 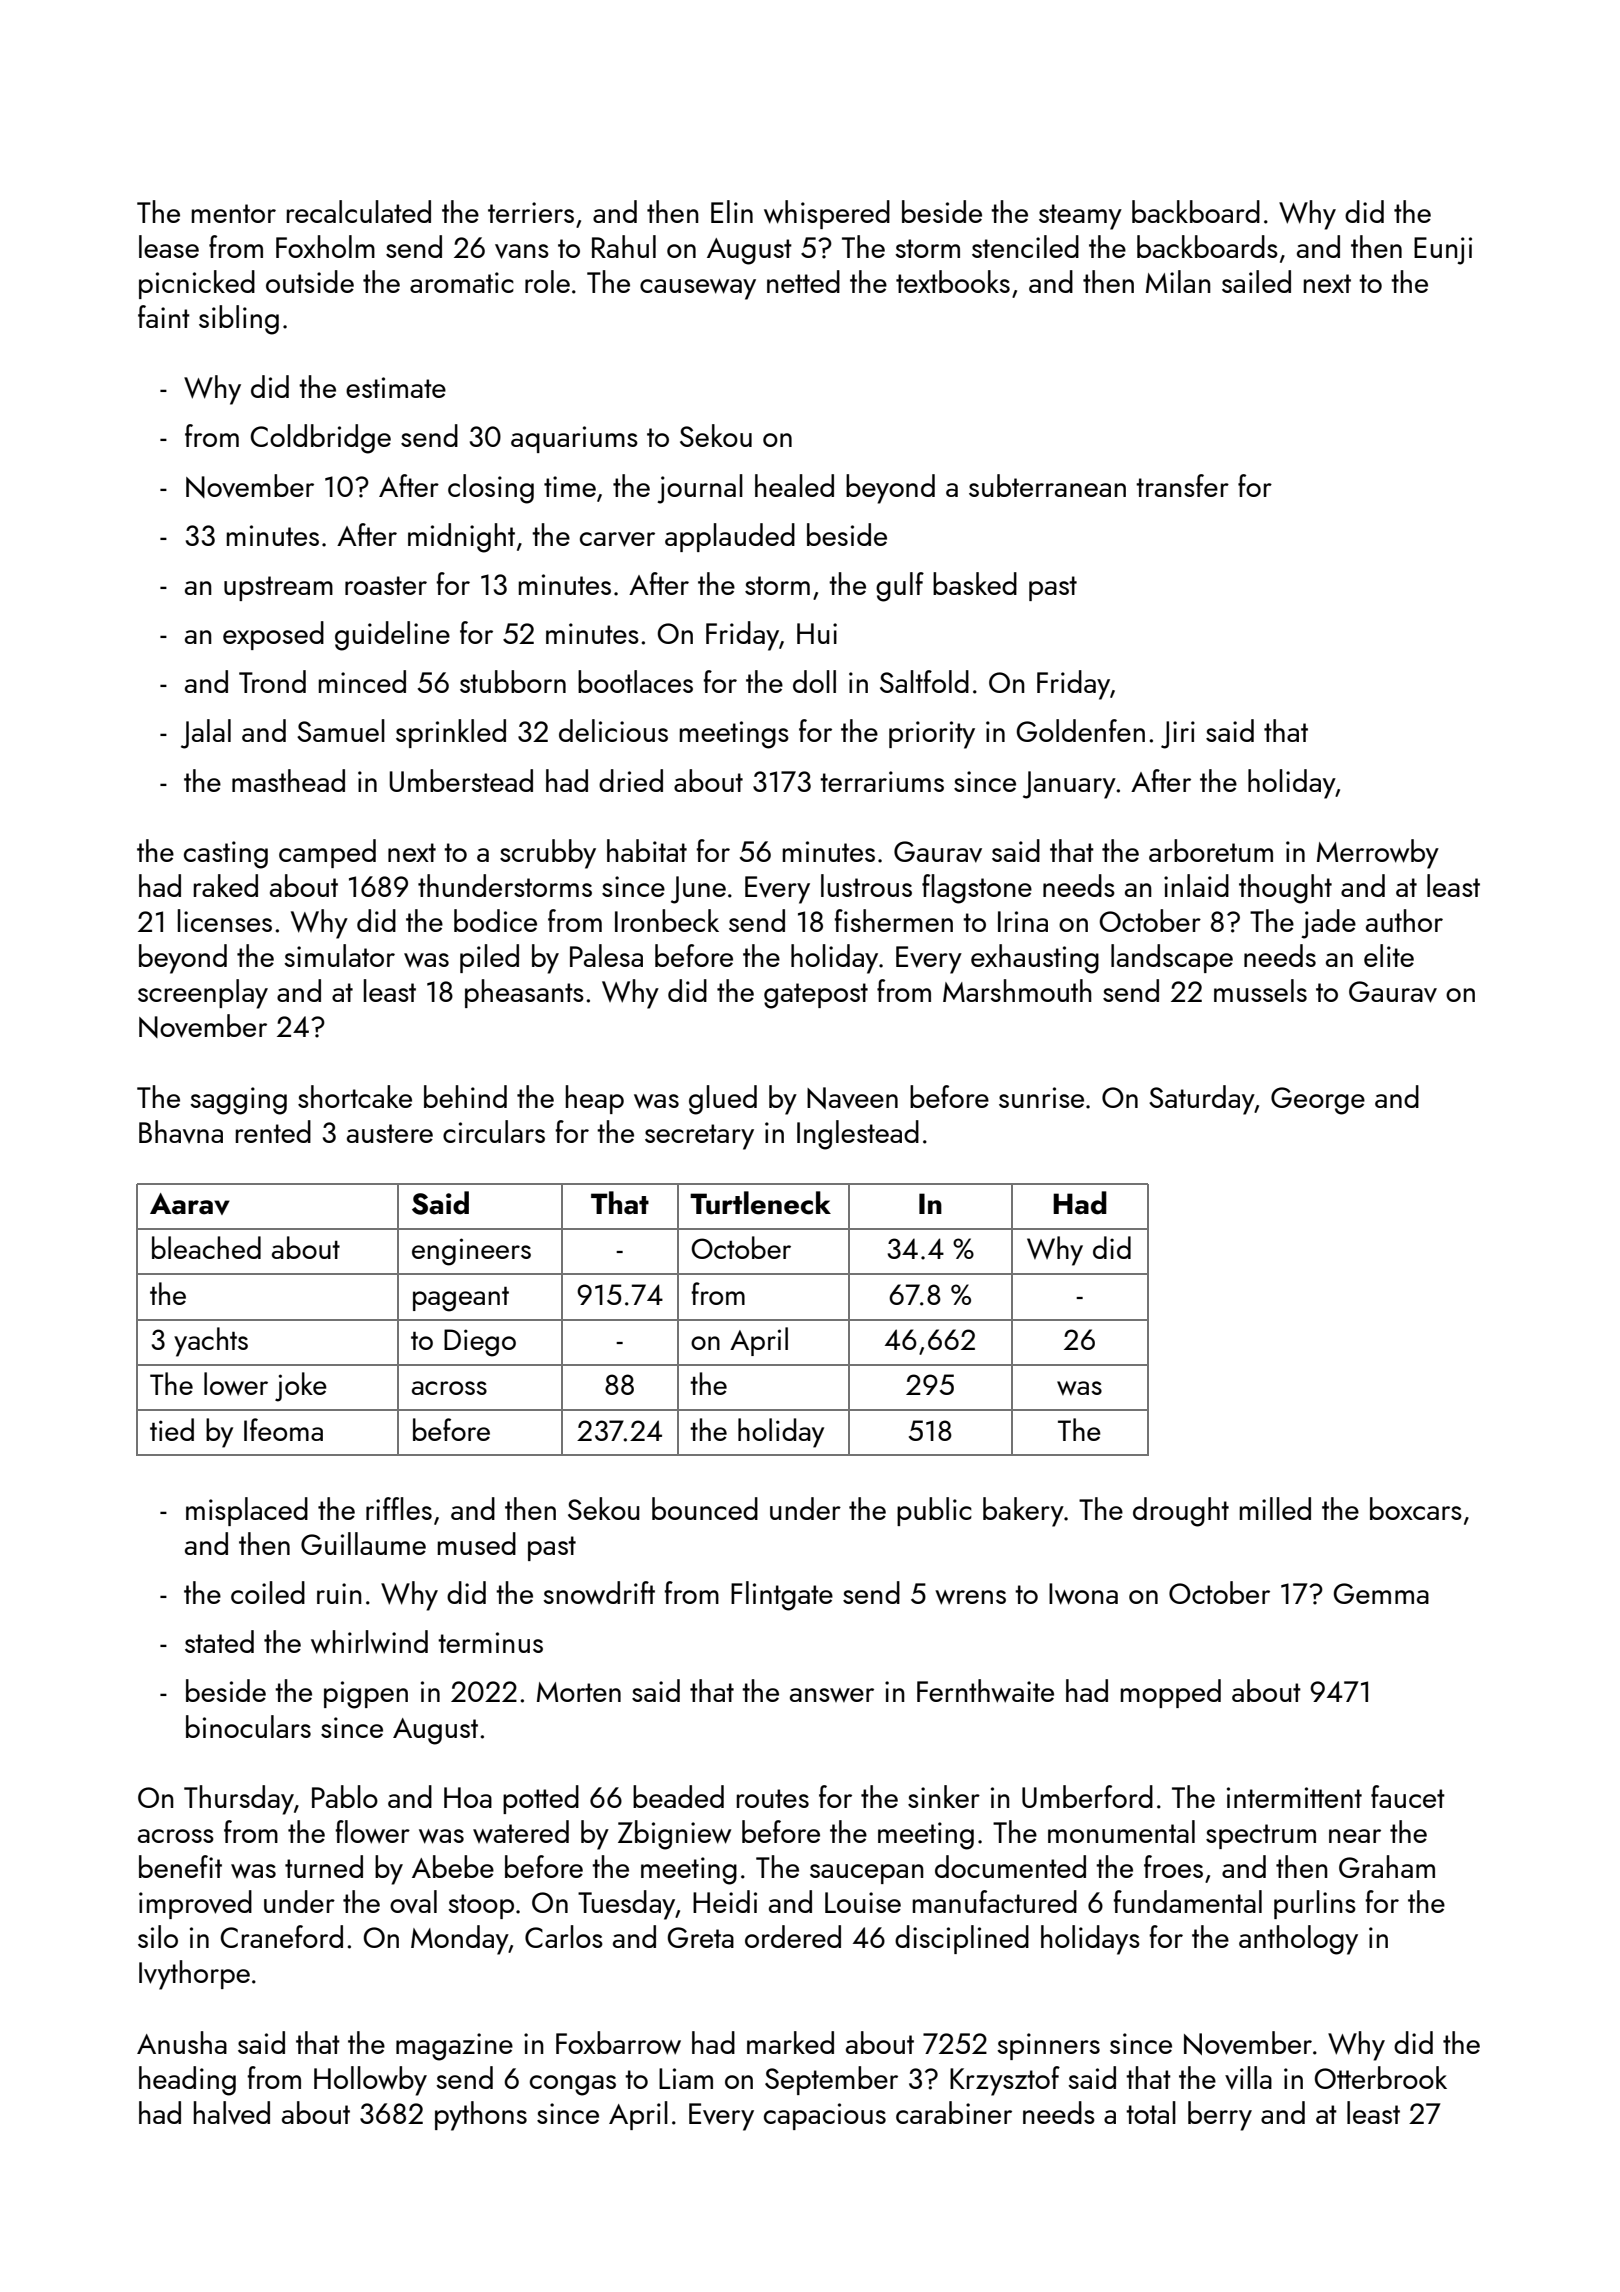 What do you see at coordinates (172, 1429) in the image?
I see `tied` at bounding box center [172, 1429].
